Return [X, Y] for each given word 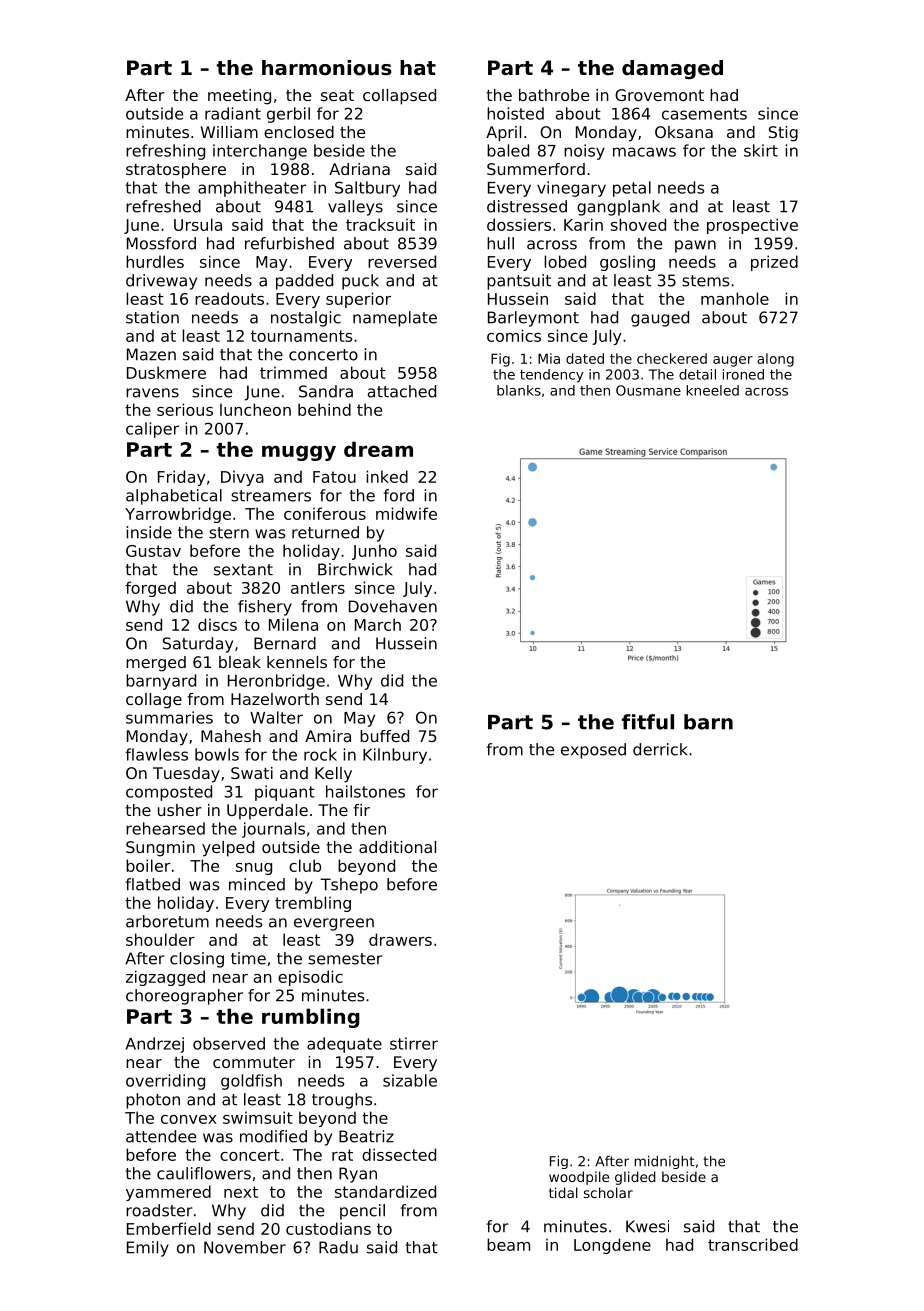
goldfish [251, 1082]
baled [508, 150]
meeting [239, 97]
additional [397, 847]
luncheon [255, 409]
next [241, 1192]
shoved [638, 224]
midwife [406, 513]
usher [180, 810]
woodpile [579, 1178]
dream [378, 449]
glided [635, 1178]
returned [325, 532]
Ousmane [648, 390]
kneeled [712, 390]
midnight [664, 1162]
